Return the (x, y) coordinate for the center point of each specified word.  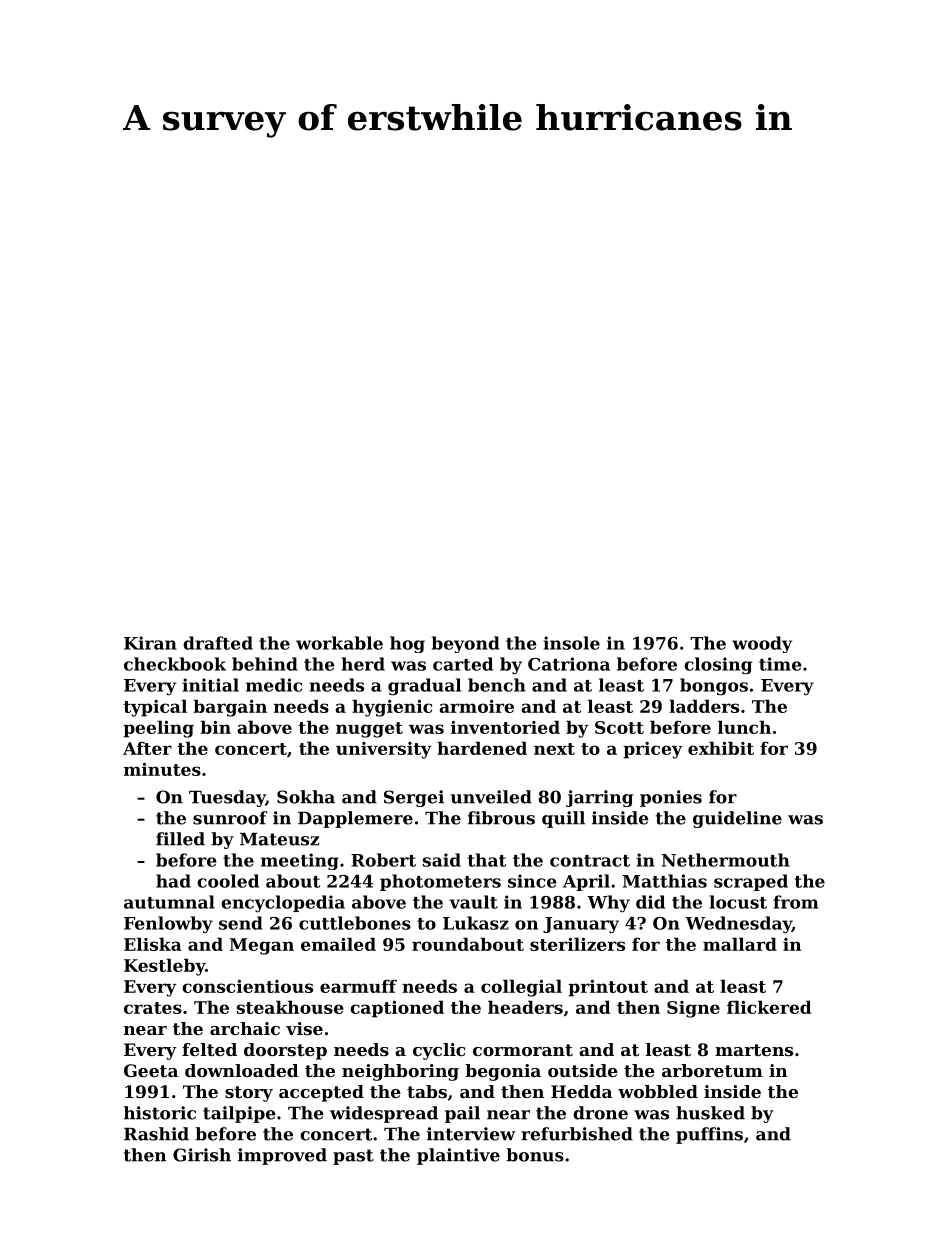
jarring (599, 798)
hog (407, 644)
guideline (737, 819)
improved (282, 1156)
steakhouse (290, 1007)
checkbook (175, 664)
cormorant (523, 1050)
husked (710, 1113)
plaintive (458, 1156)
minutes (162, 769)
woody (762, 644)
